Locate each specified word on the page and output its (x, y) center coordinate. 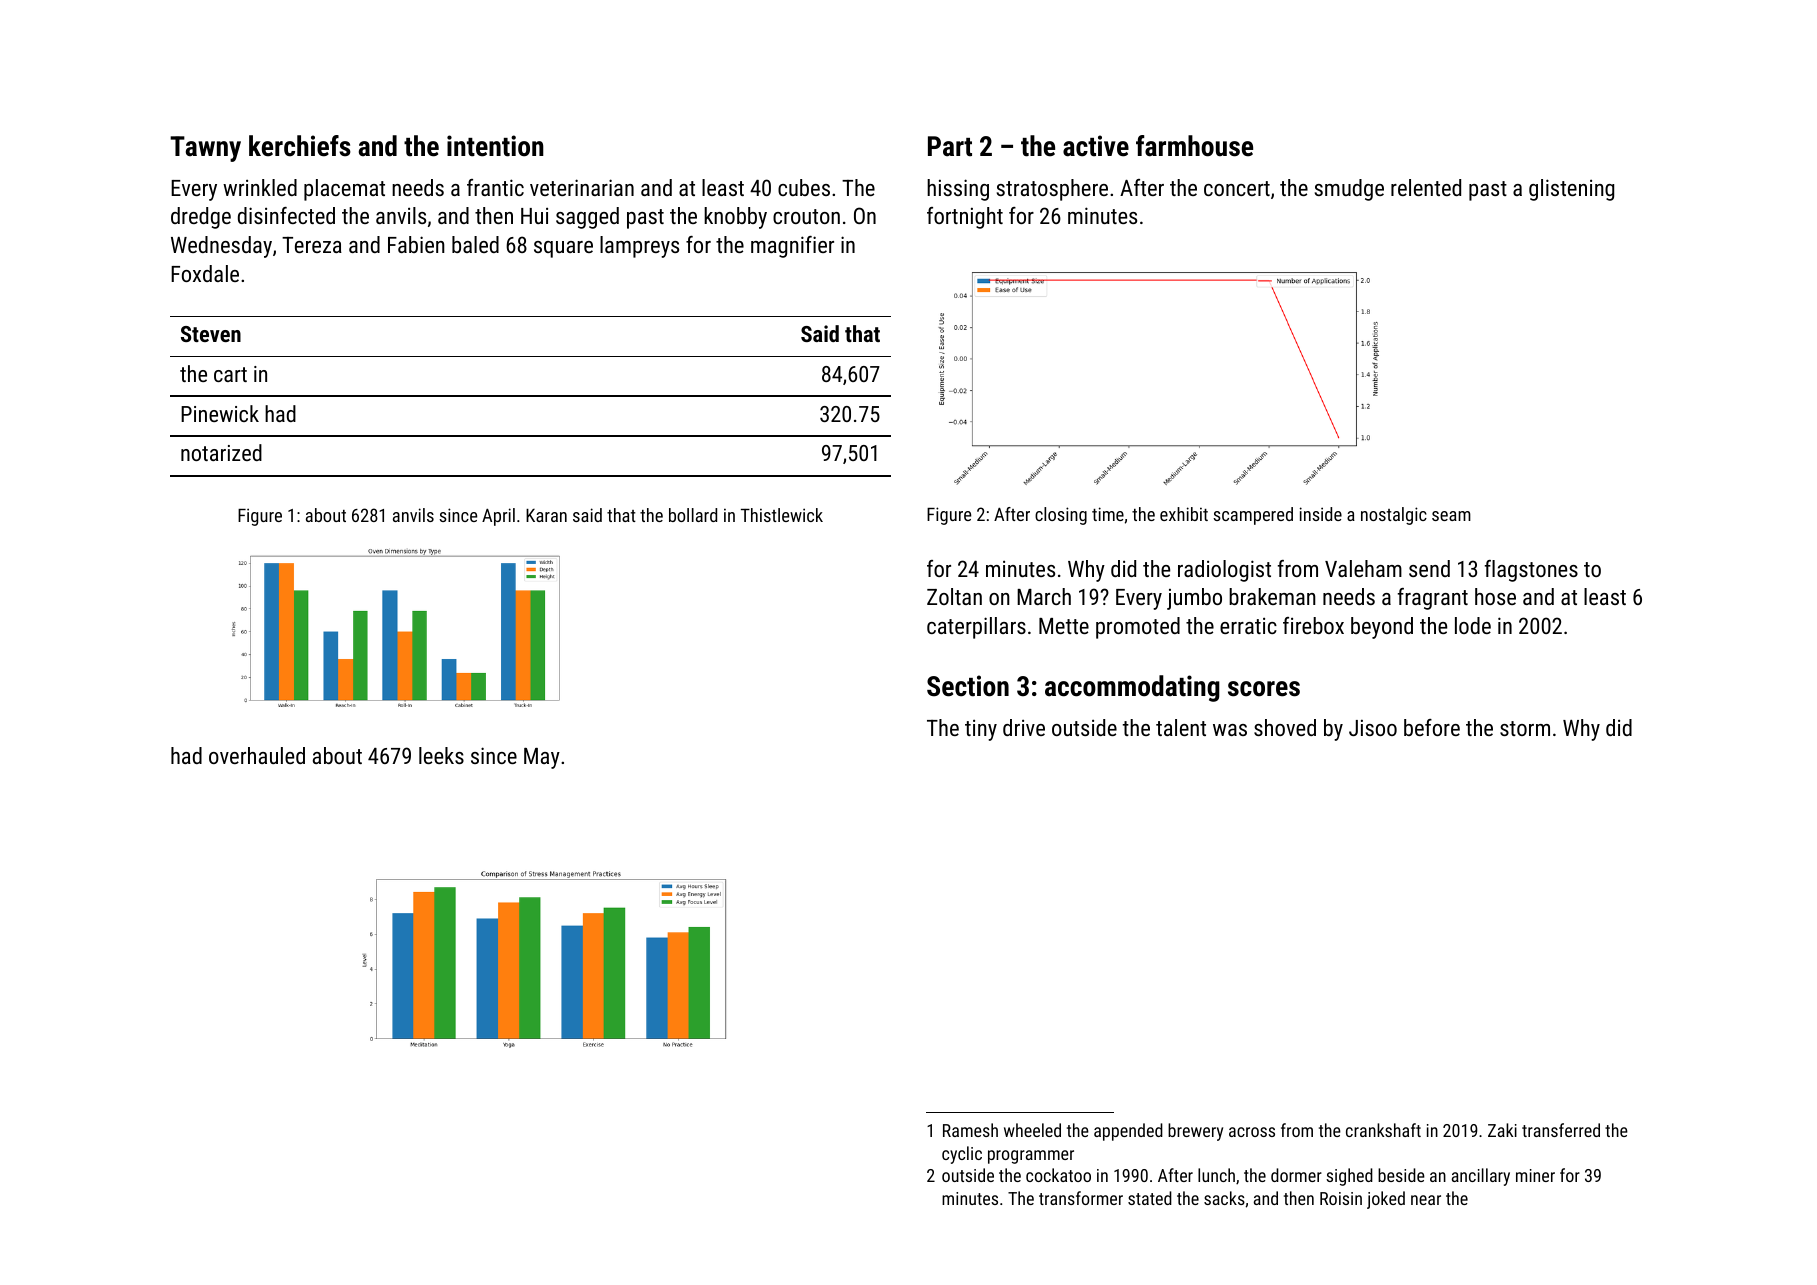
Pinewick (220, 413)
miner (1535, 1175)
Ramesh (970, 1130)
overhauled (257, 755)
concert (1237, 188)
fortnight (965, 218)
